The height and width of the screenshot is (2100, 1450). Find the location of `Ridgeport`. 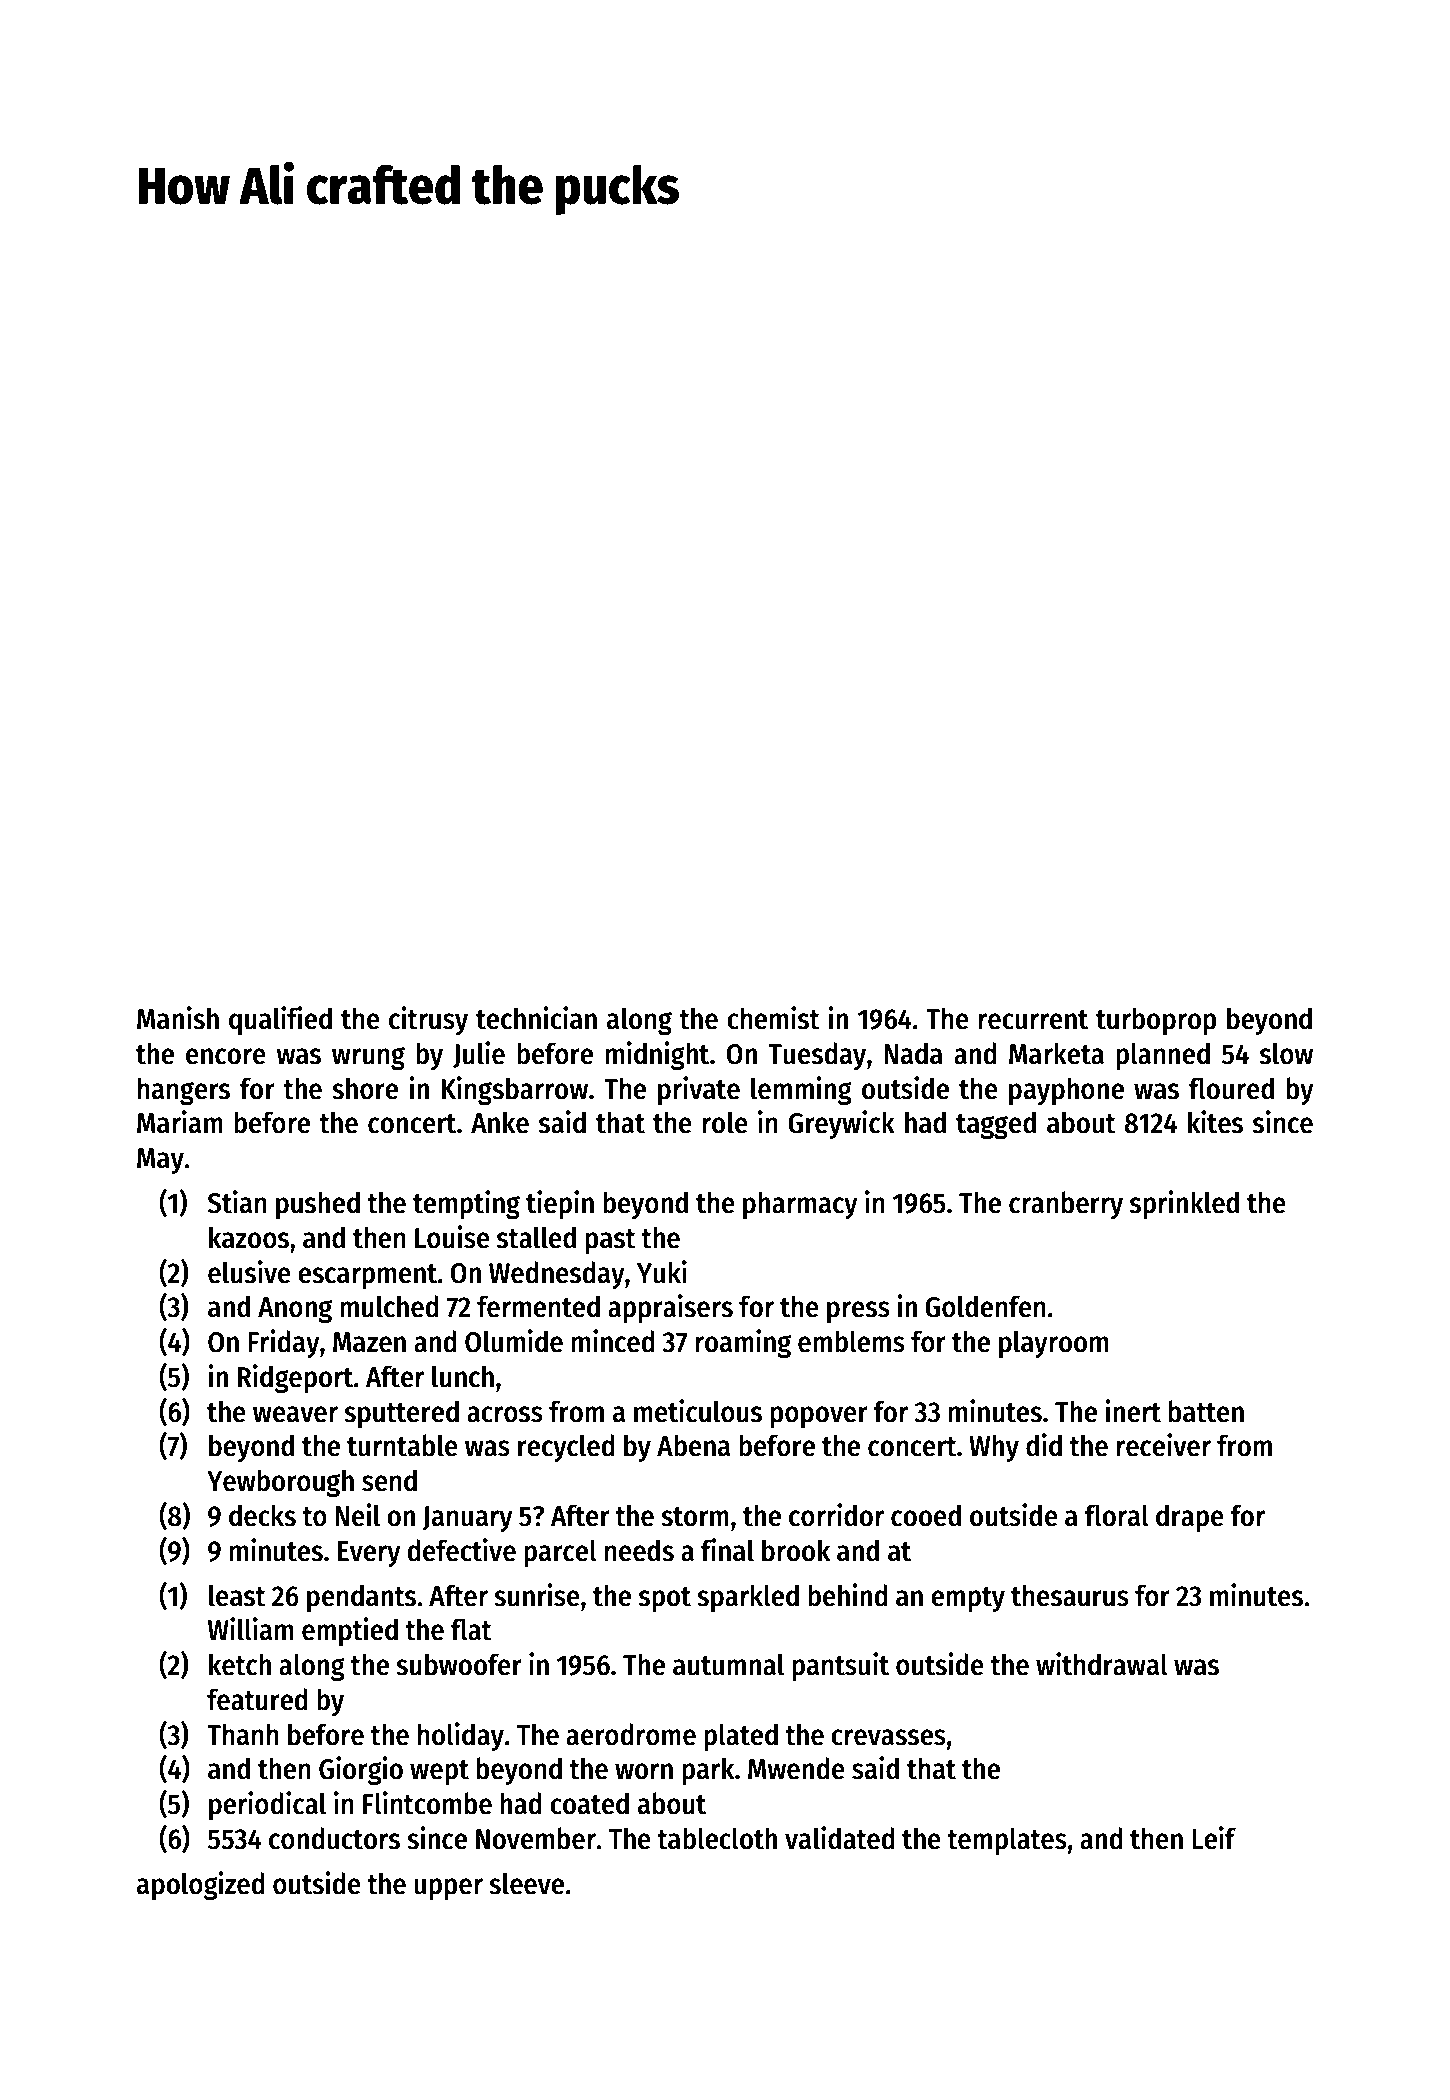

Ridgeport is located at coordinates (295, 1379).
